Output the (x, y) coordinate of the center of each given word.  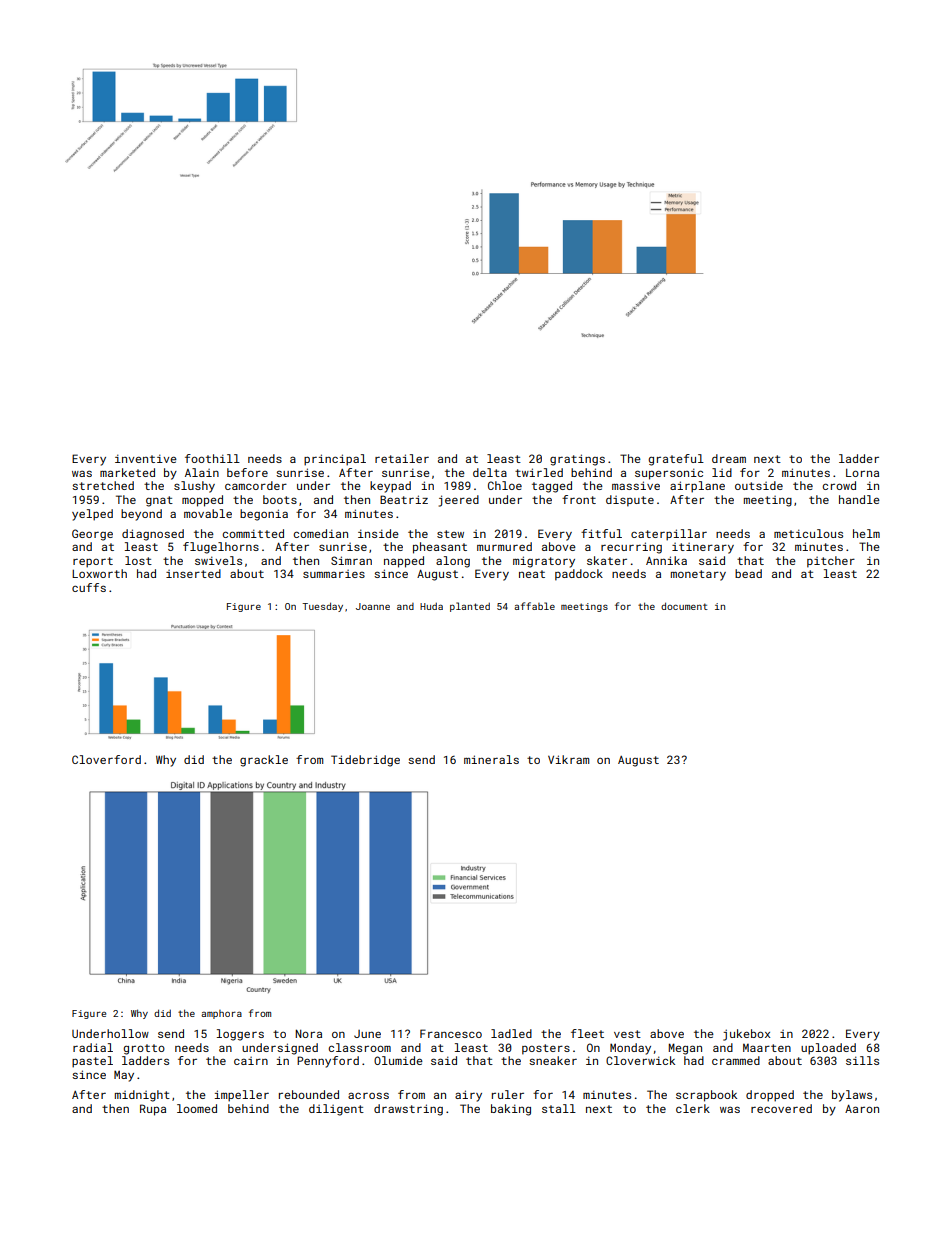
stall (559, 1108)
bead (748, 573)
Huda (431, 606)
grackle (264, 761)
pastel (92, 1062)
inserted (193, 573)
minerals (491, 759)
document (684, 606)
